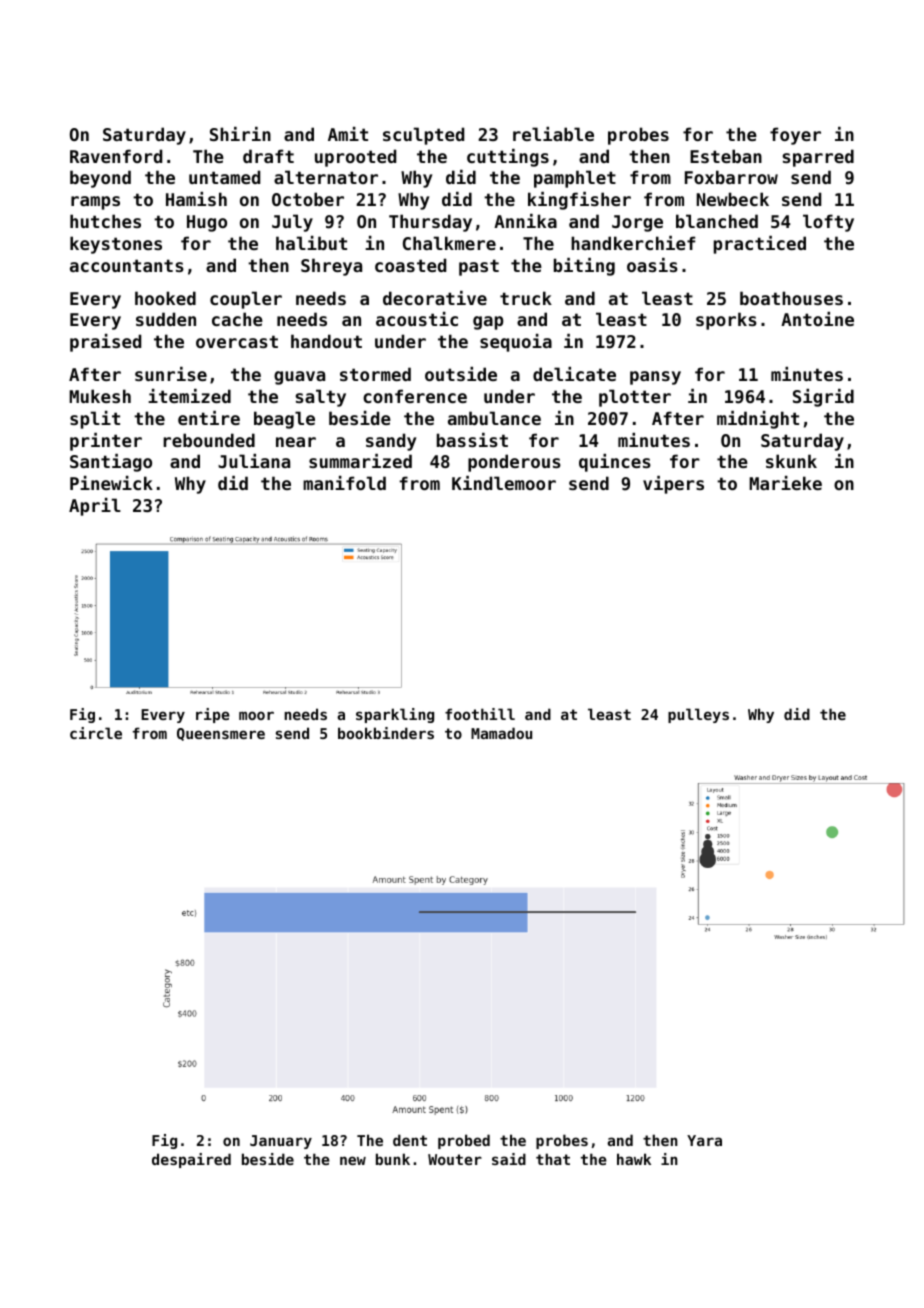 Image resolution: width=924 pixels, height=1308 pixels. What do you see at coordinates (704, 1140) in the screenshot?
I see `Yara` at bounding box center [704, 1140].
